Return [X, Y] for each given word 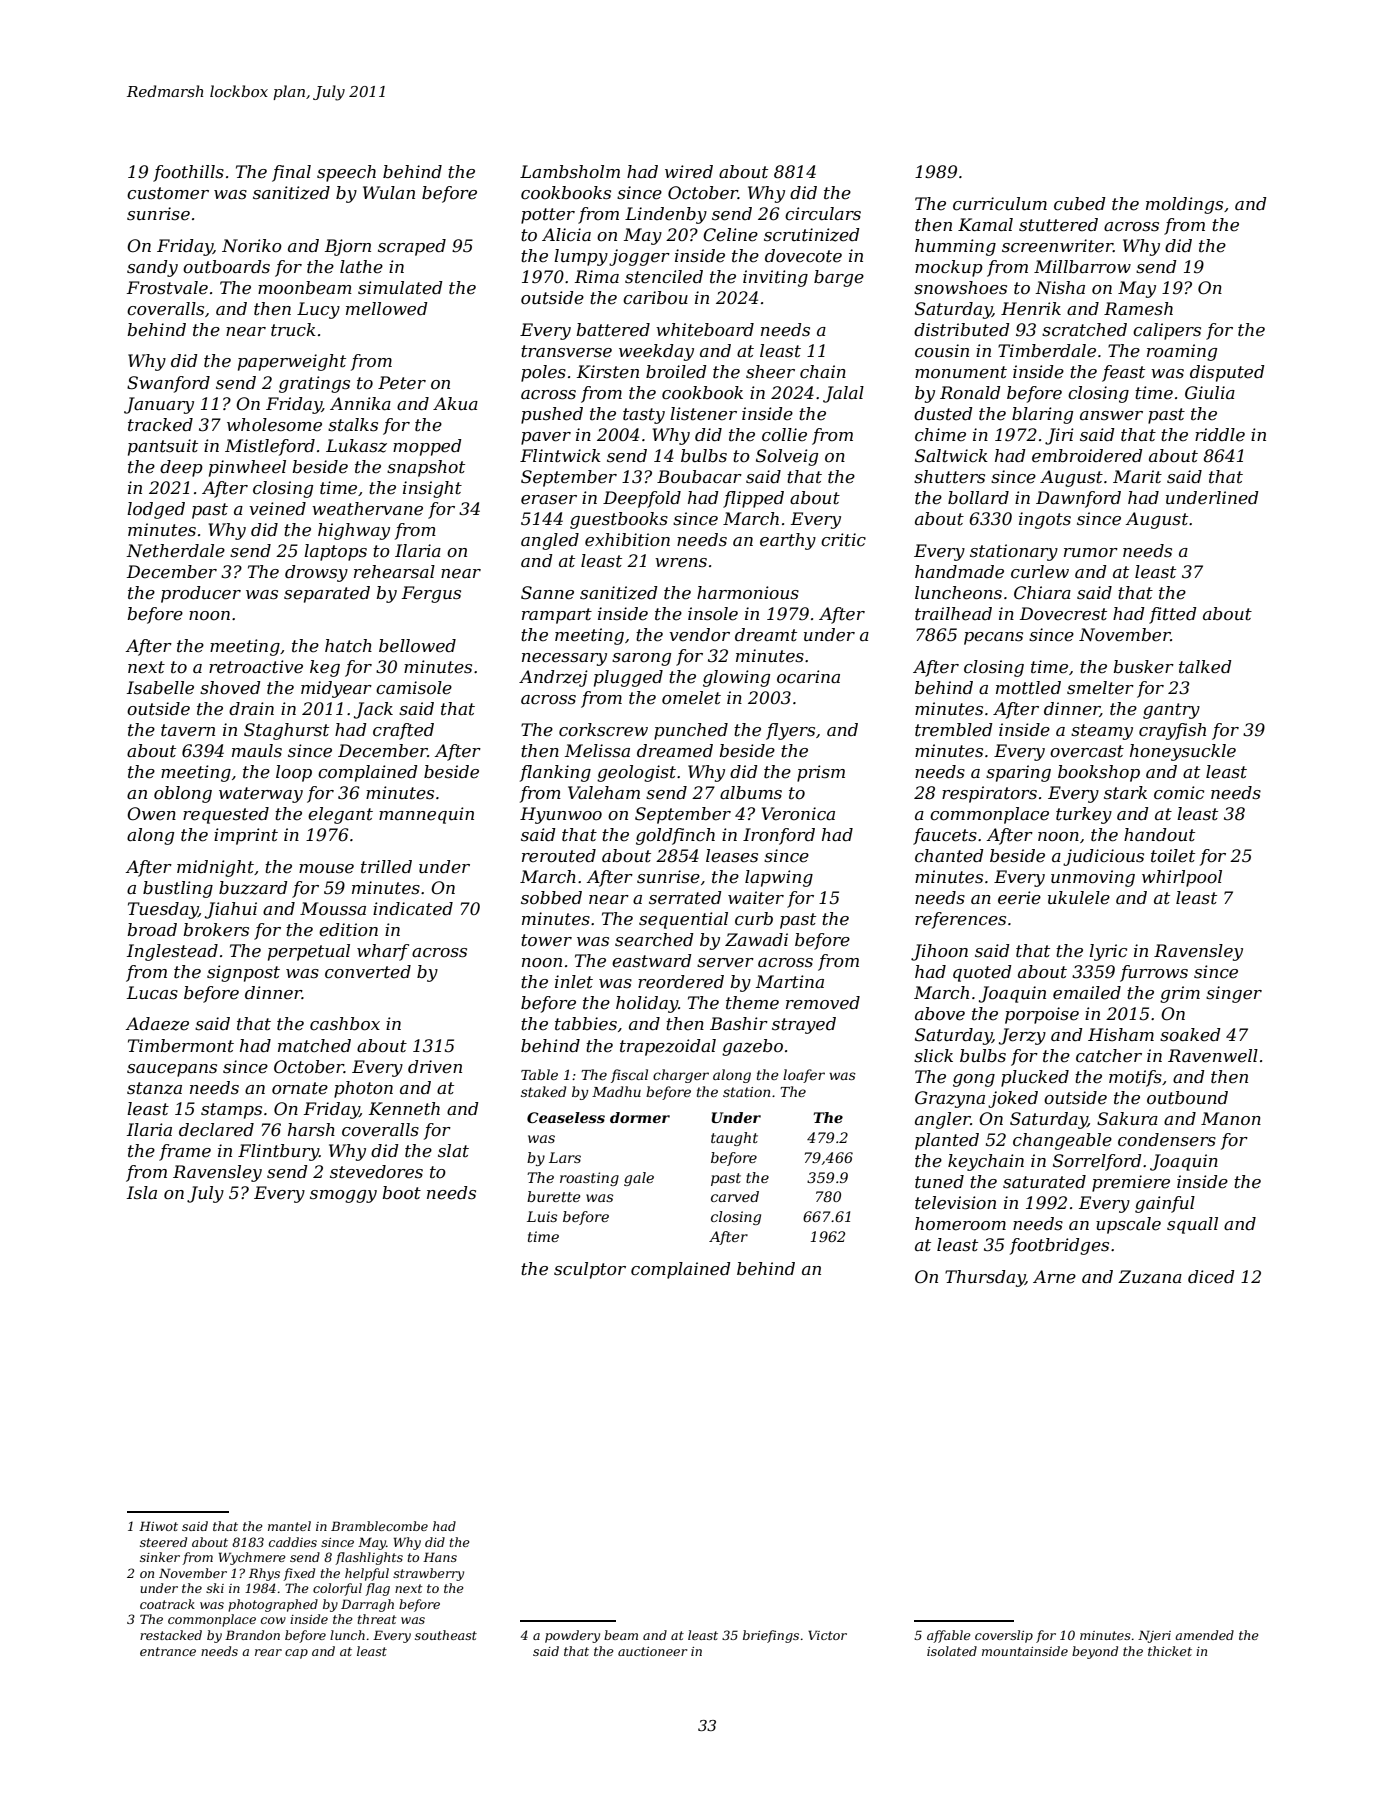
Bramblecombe [379, 1526]
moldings [1184, 205]
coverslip [1004, 1636]
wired [689, 172]
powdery [572, 1636]
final [291, 173]
